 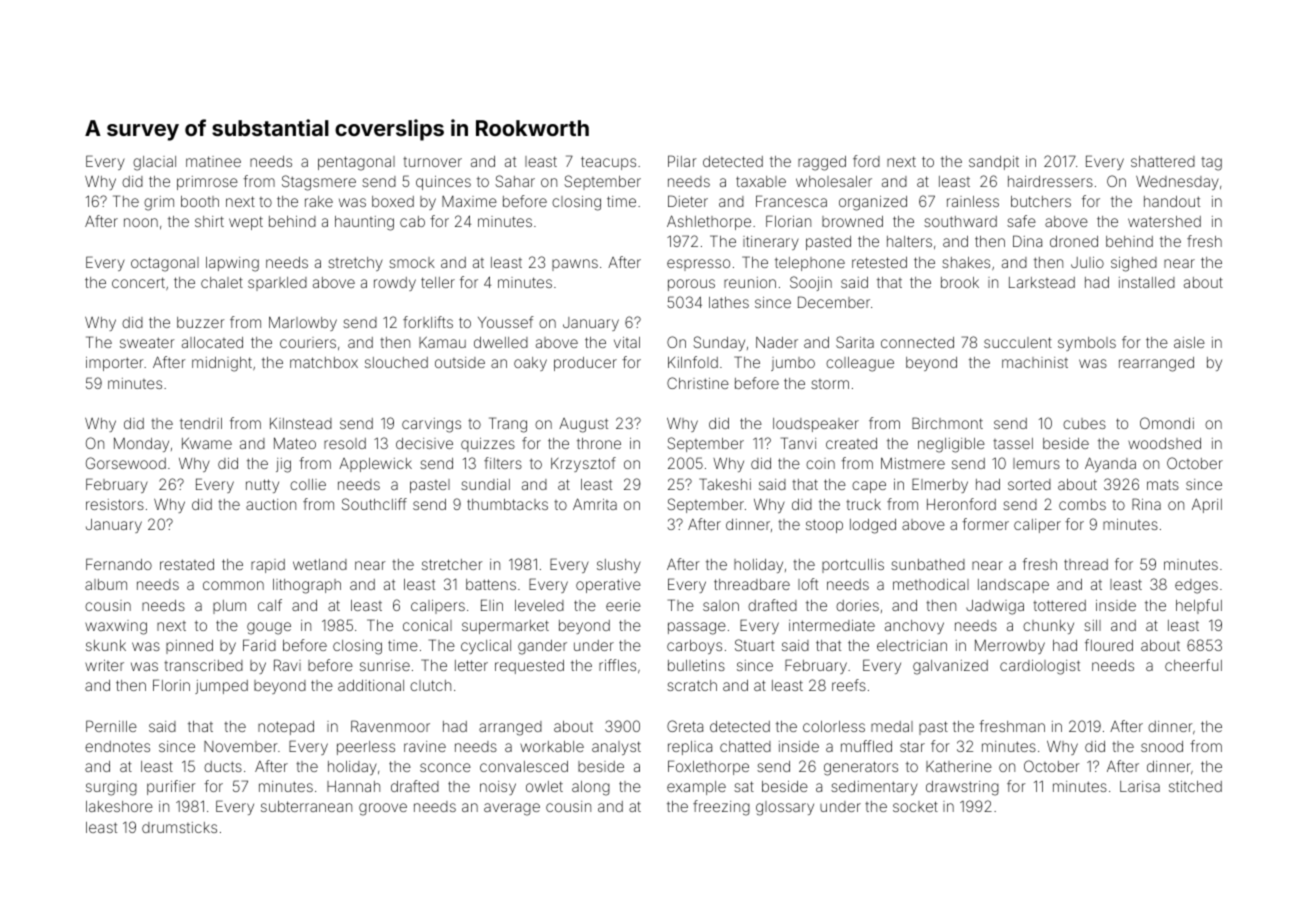 What do you see at coordinates (356, 163) in the screenshot?
I see `pentagonal` at bounding box center [356, 163].
